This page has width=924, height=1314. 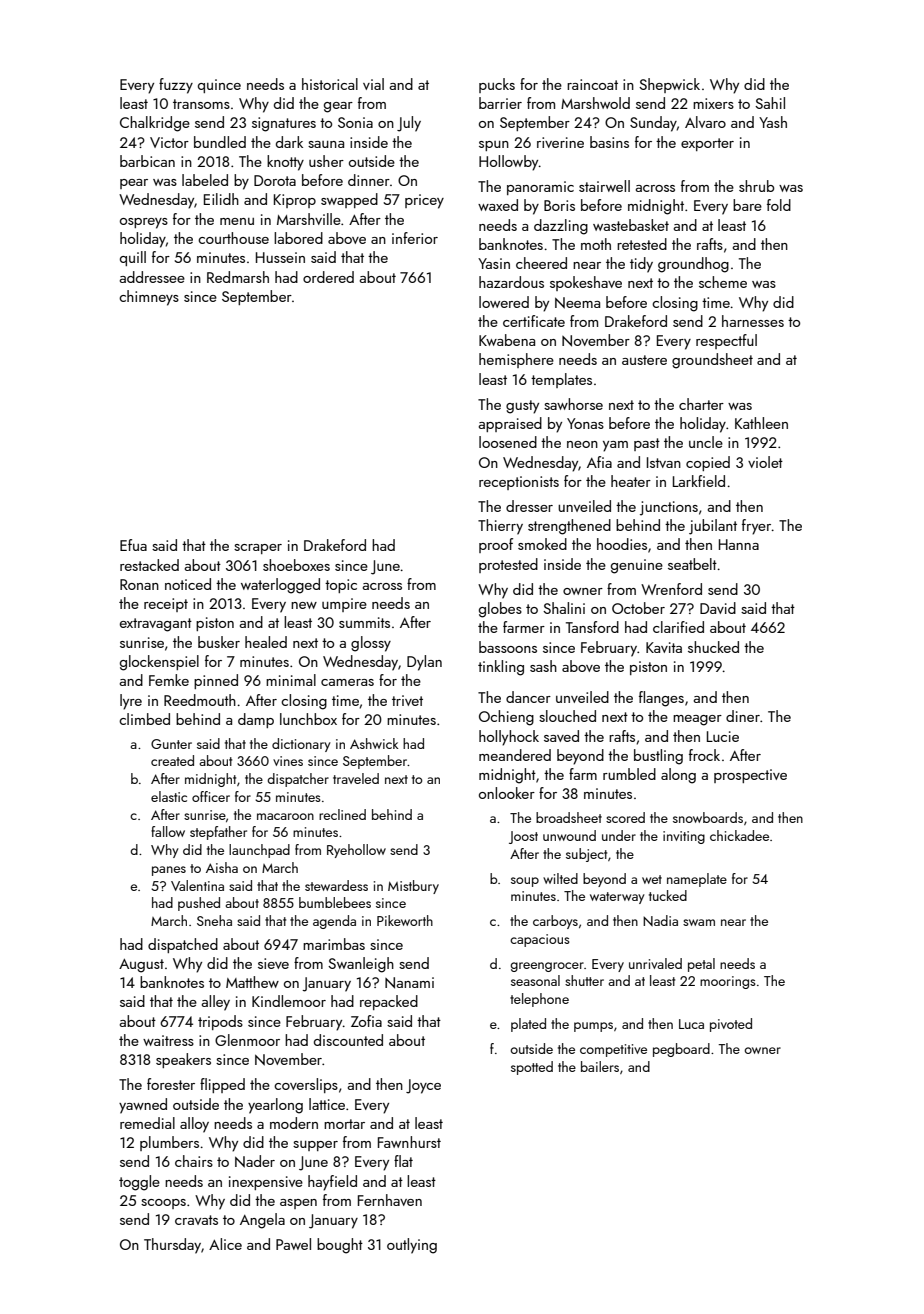 What do you see at coordinates (176, 86) in the page?
I see `fuzzy` at bounding box center [176, 86].
